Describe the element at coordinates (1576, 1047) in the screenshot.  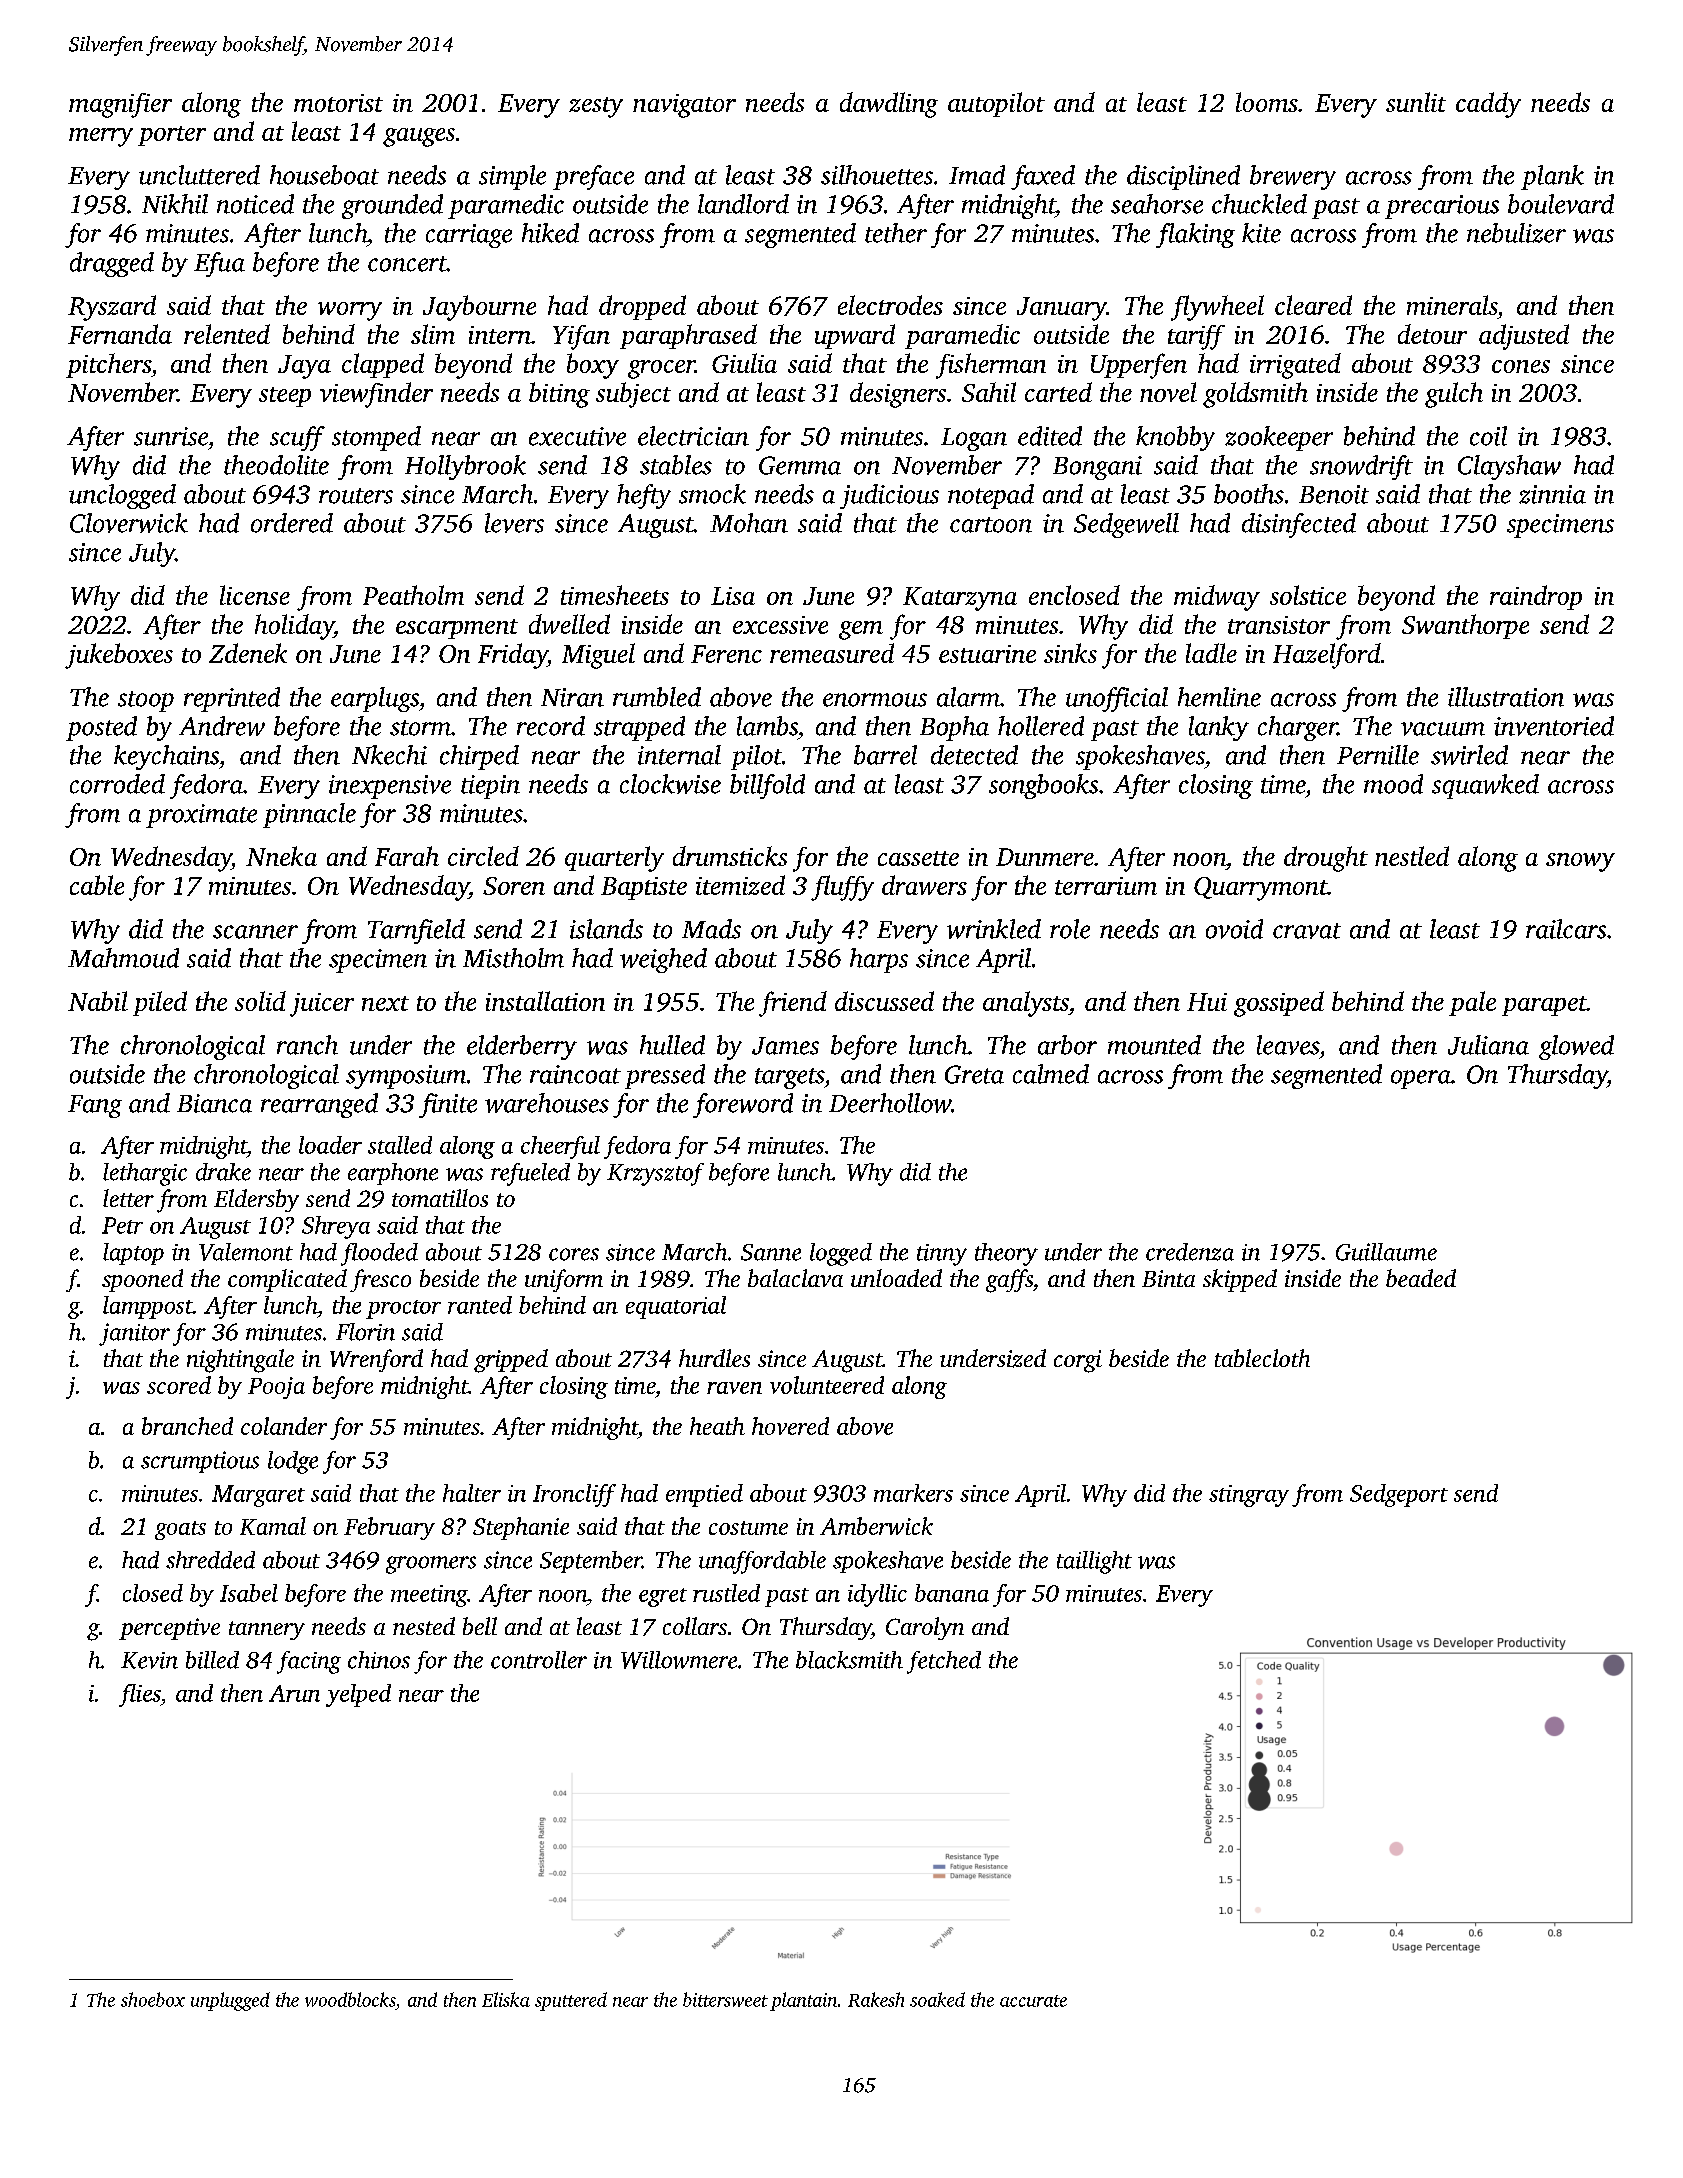
I see `glowed` at that location.
